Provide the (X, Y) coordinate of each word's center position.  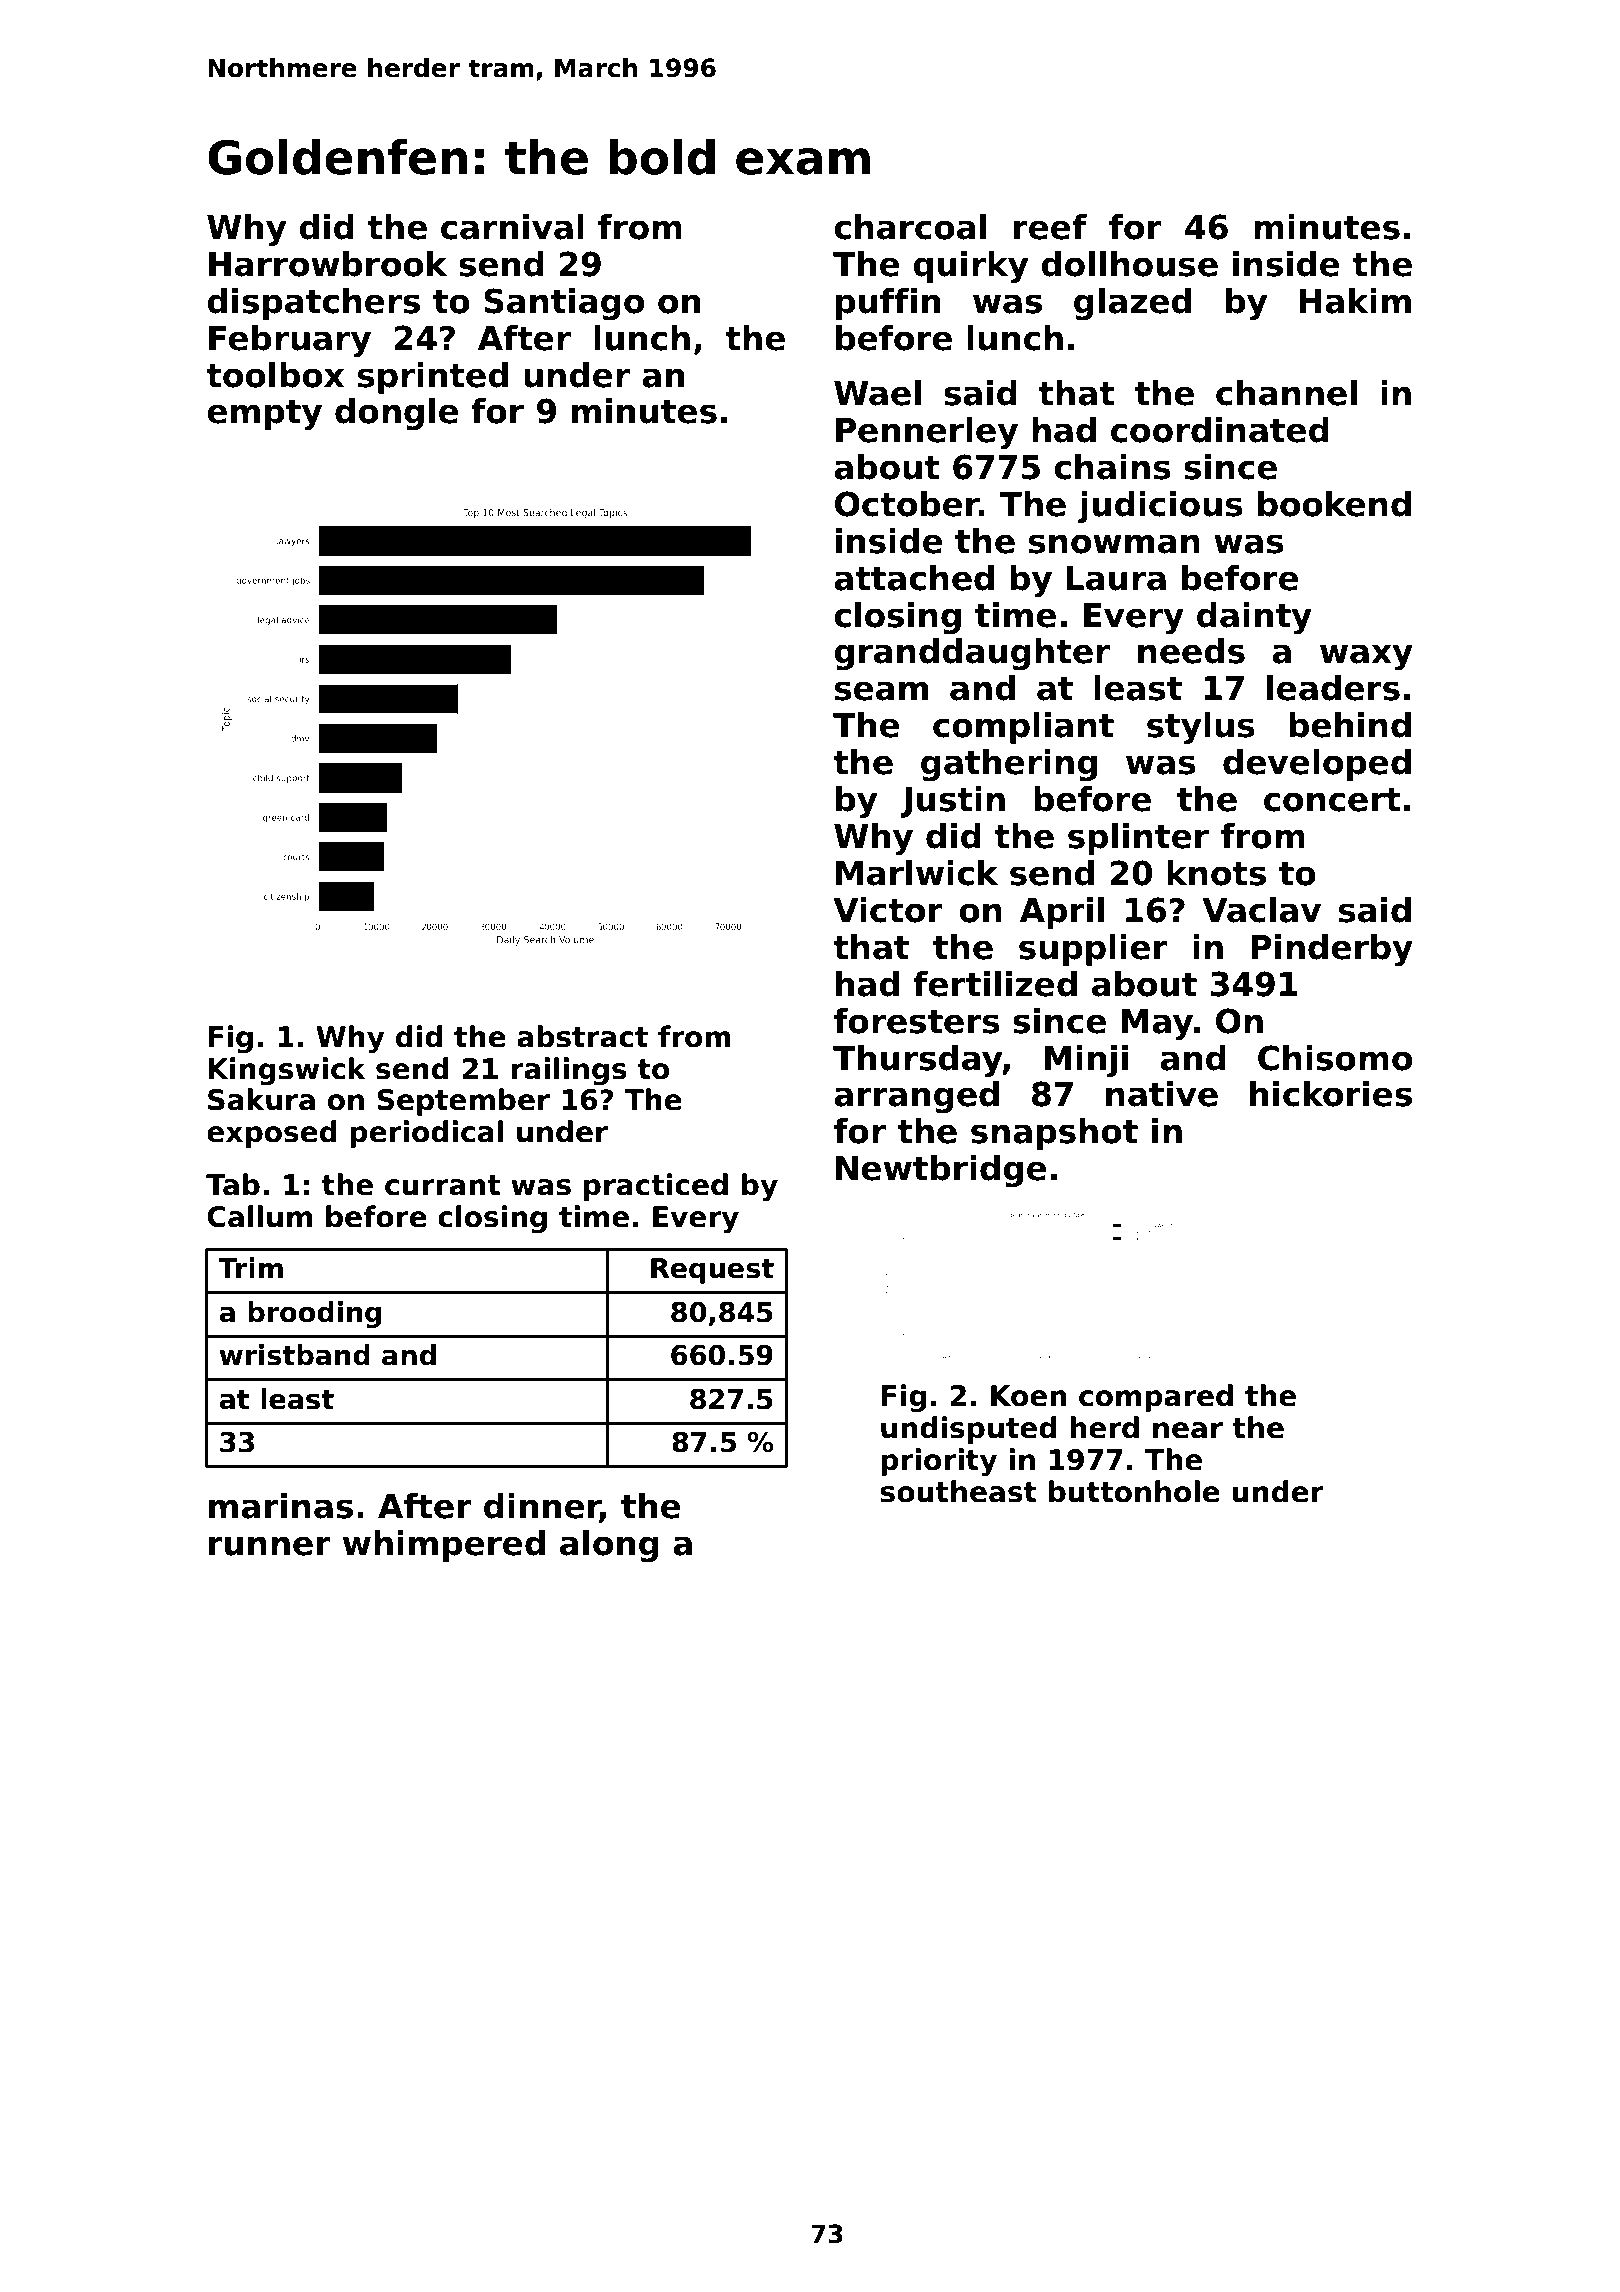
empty (264, 415)
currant (442, 1185)
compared (1156, 1398)
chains (1112, 467)
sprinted (433, 378)
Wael (877, 393)
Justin (952, 802)
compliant (1023, 728)
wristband (294, 1355)
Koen (1028, 1396)
